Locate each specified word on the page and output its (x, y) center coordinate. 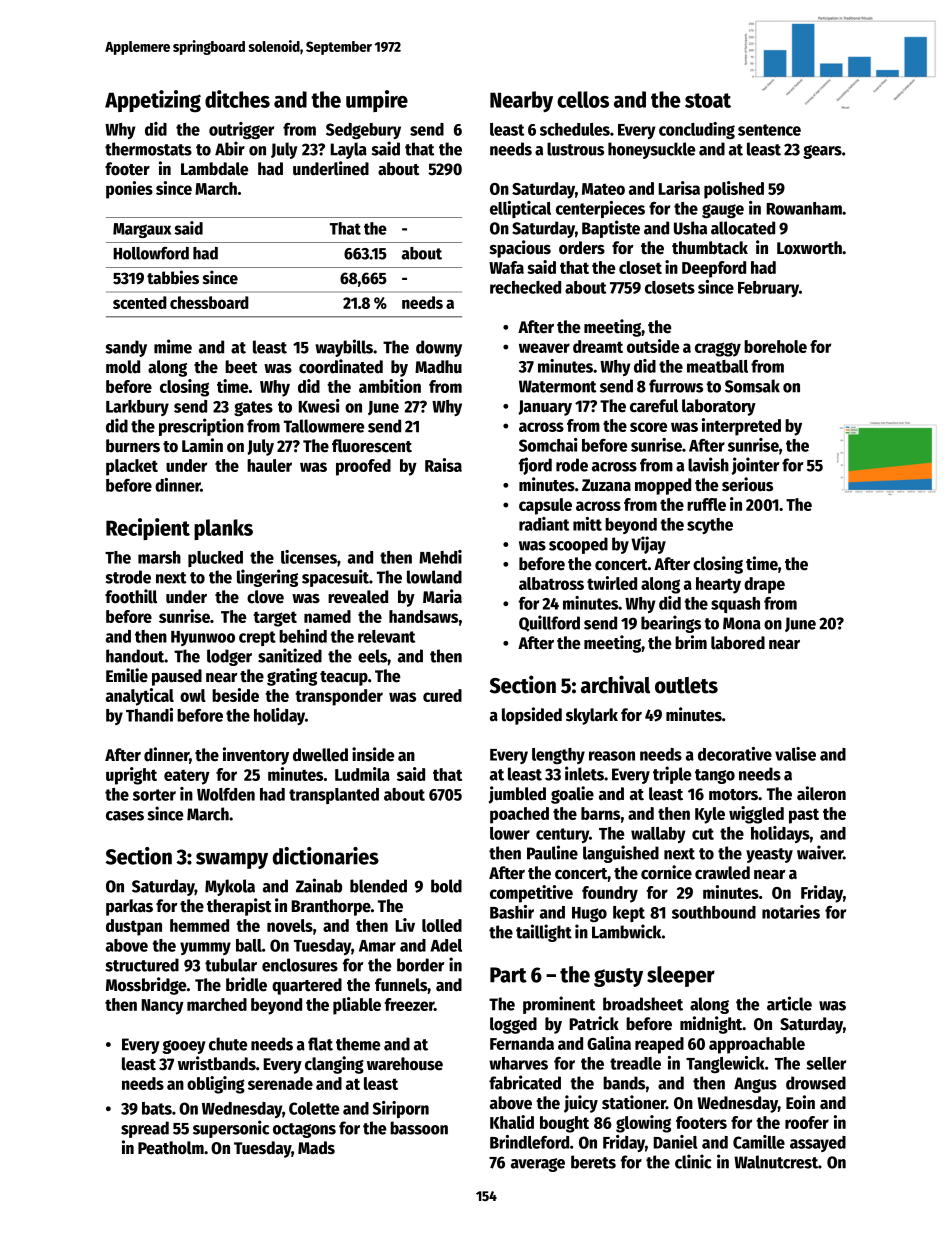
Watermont (558, 386)
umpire (377, 101)
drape (764, 585)
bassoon (419, 1128)
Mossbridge (146, 986)
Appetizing (153, 101)
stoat (708, 100)
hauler (269, 465)
